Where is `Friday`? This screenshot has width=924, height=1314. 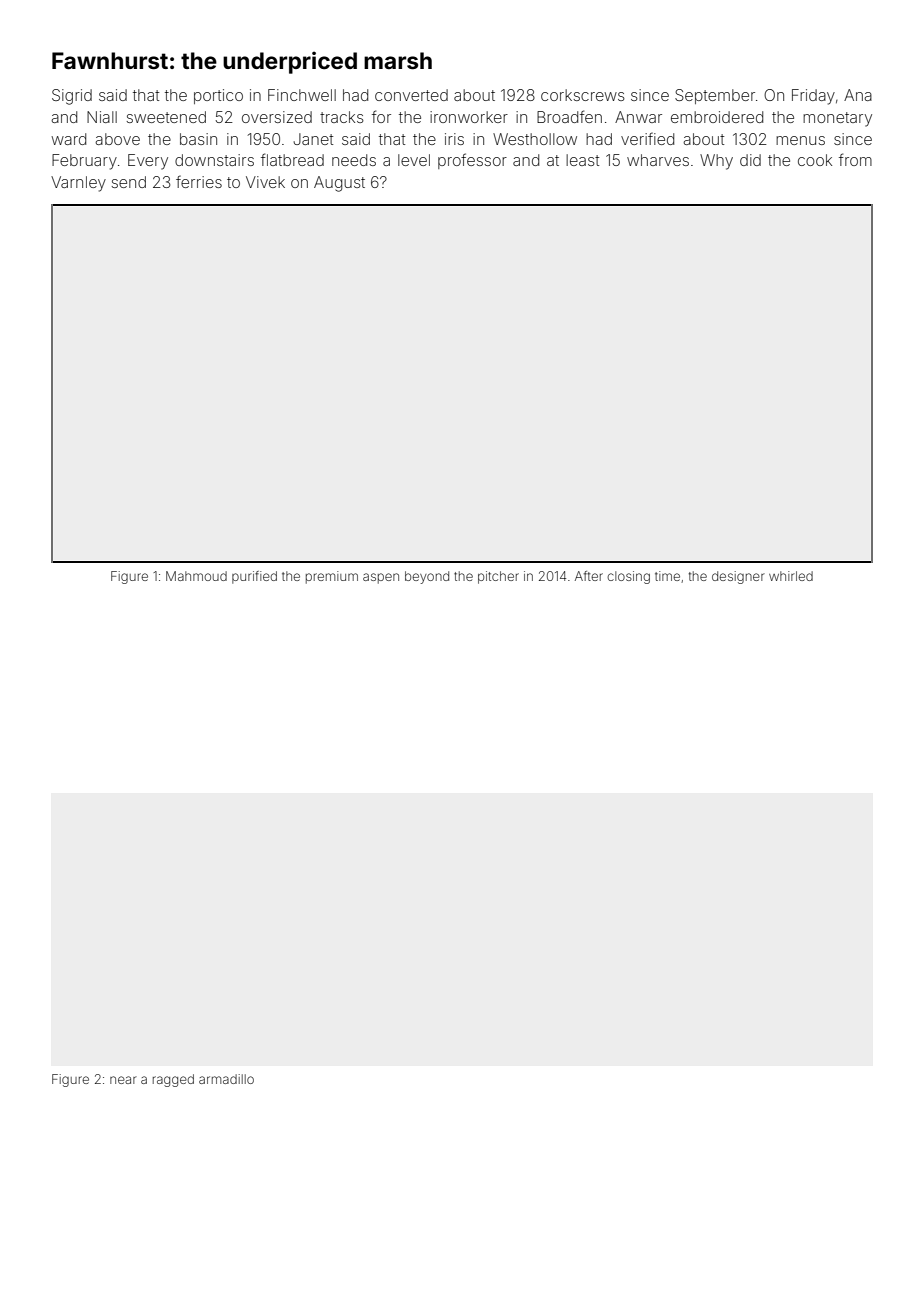 Friday is located at coordinates (813, 97).
